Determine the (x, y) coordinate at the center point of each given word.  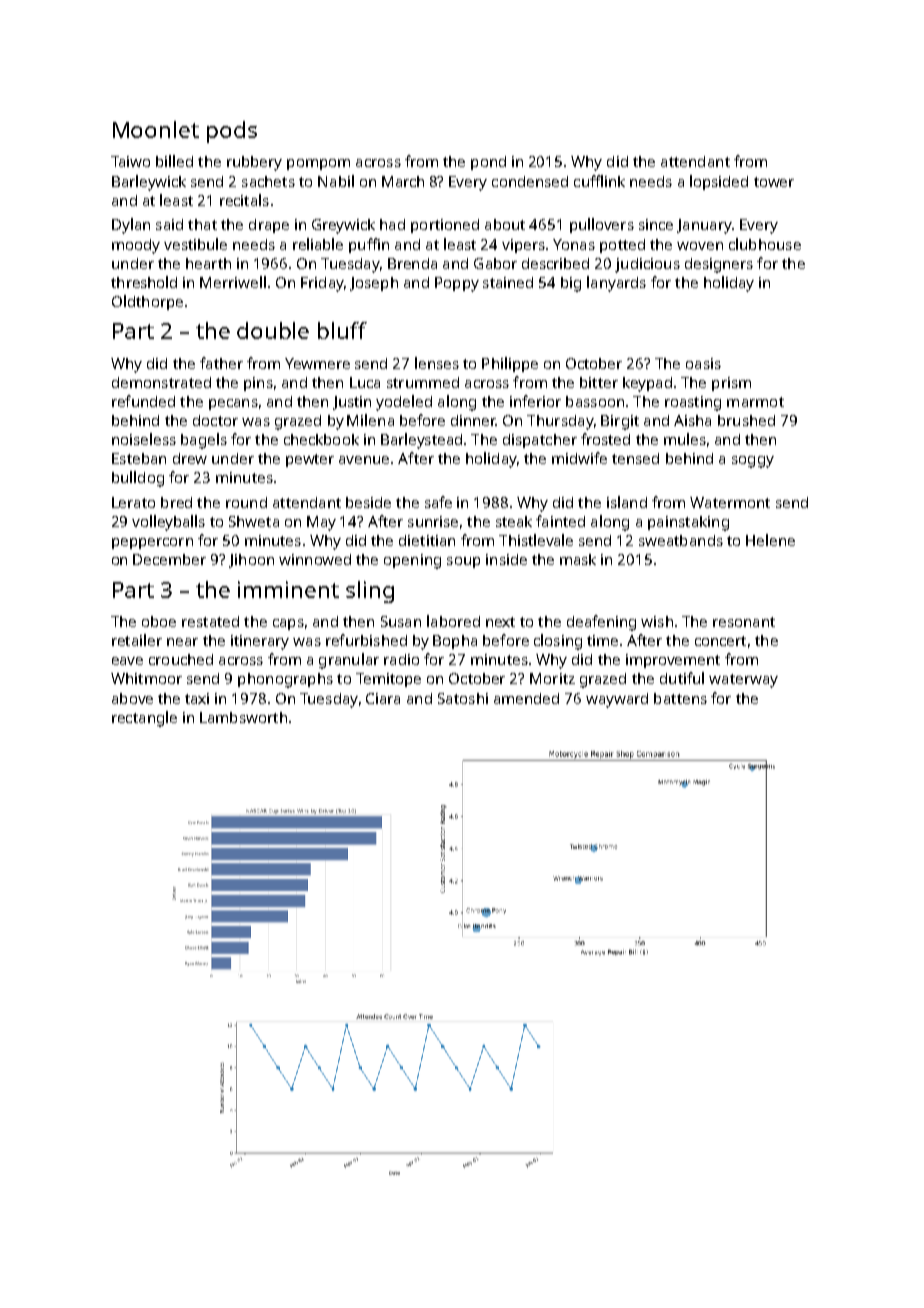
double (273, 330)
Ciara (383, 698)
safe (438, 502)
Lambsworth (243, 717)
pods (232, 132)
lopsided (719, 182)
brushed (746, 420)
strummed (423, 382)
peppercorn (152, 543)
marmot (755, 402)
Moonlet (156, 129)
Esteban (139, 458)
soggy (753, 462)
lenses (437, 363)
